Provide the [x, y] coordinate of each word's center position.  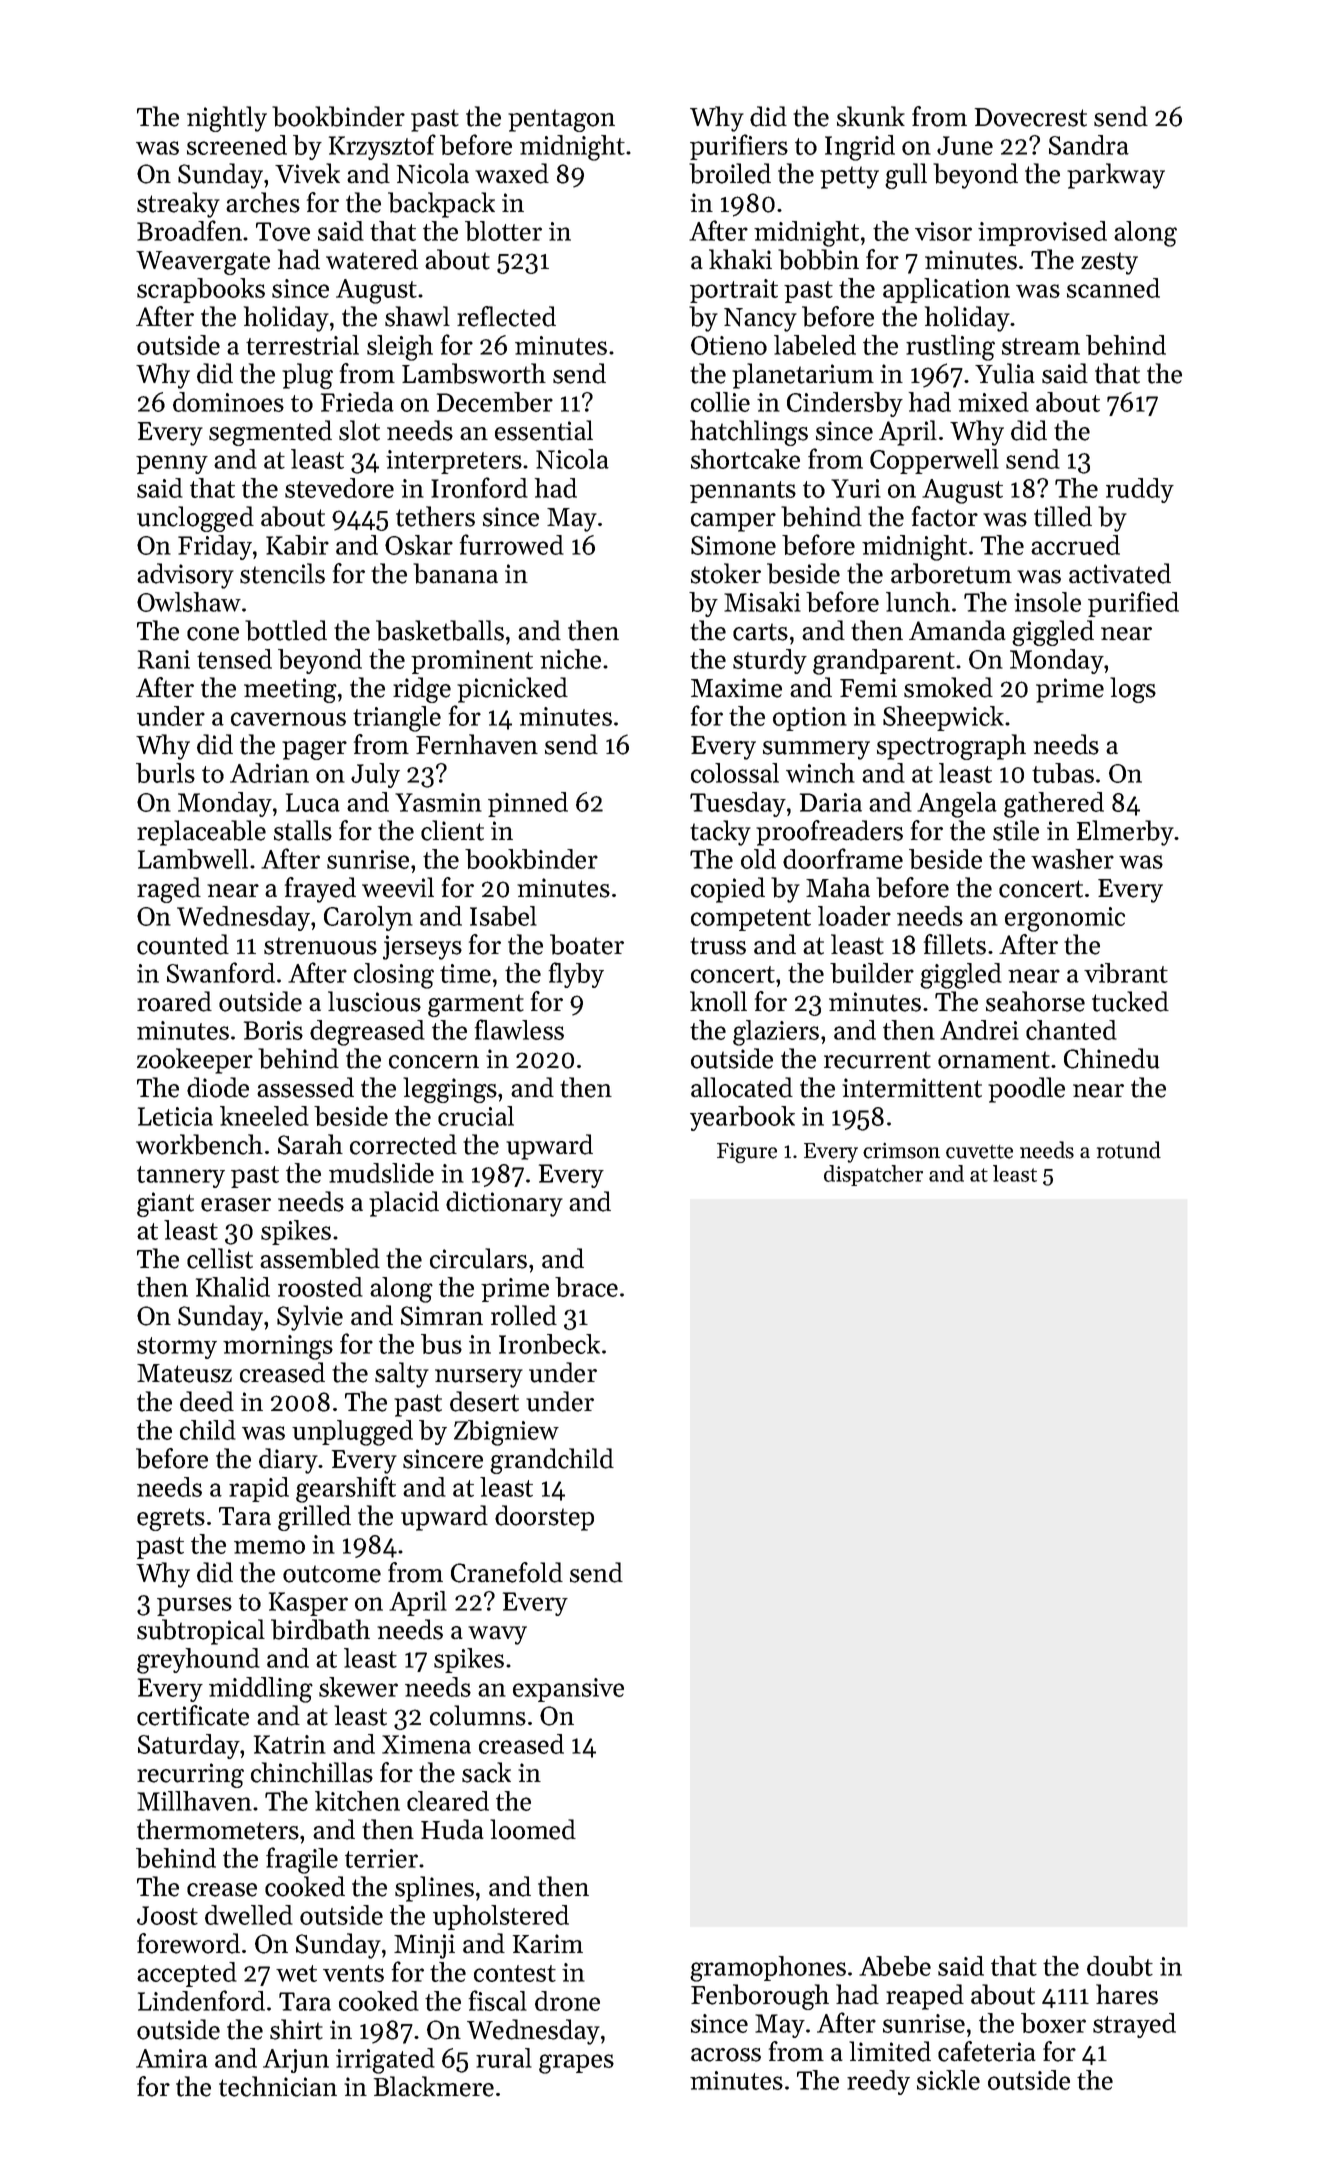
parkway [1116, 176]
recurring [190, 1775]
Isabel [503, 916]
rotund [1129, 1150]
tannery [181, 1177]
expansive [568, 1690]
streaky [178, 205]
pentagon [561, 120]
